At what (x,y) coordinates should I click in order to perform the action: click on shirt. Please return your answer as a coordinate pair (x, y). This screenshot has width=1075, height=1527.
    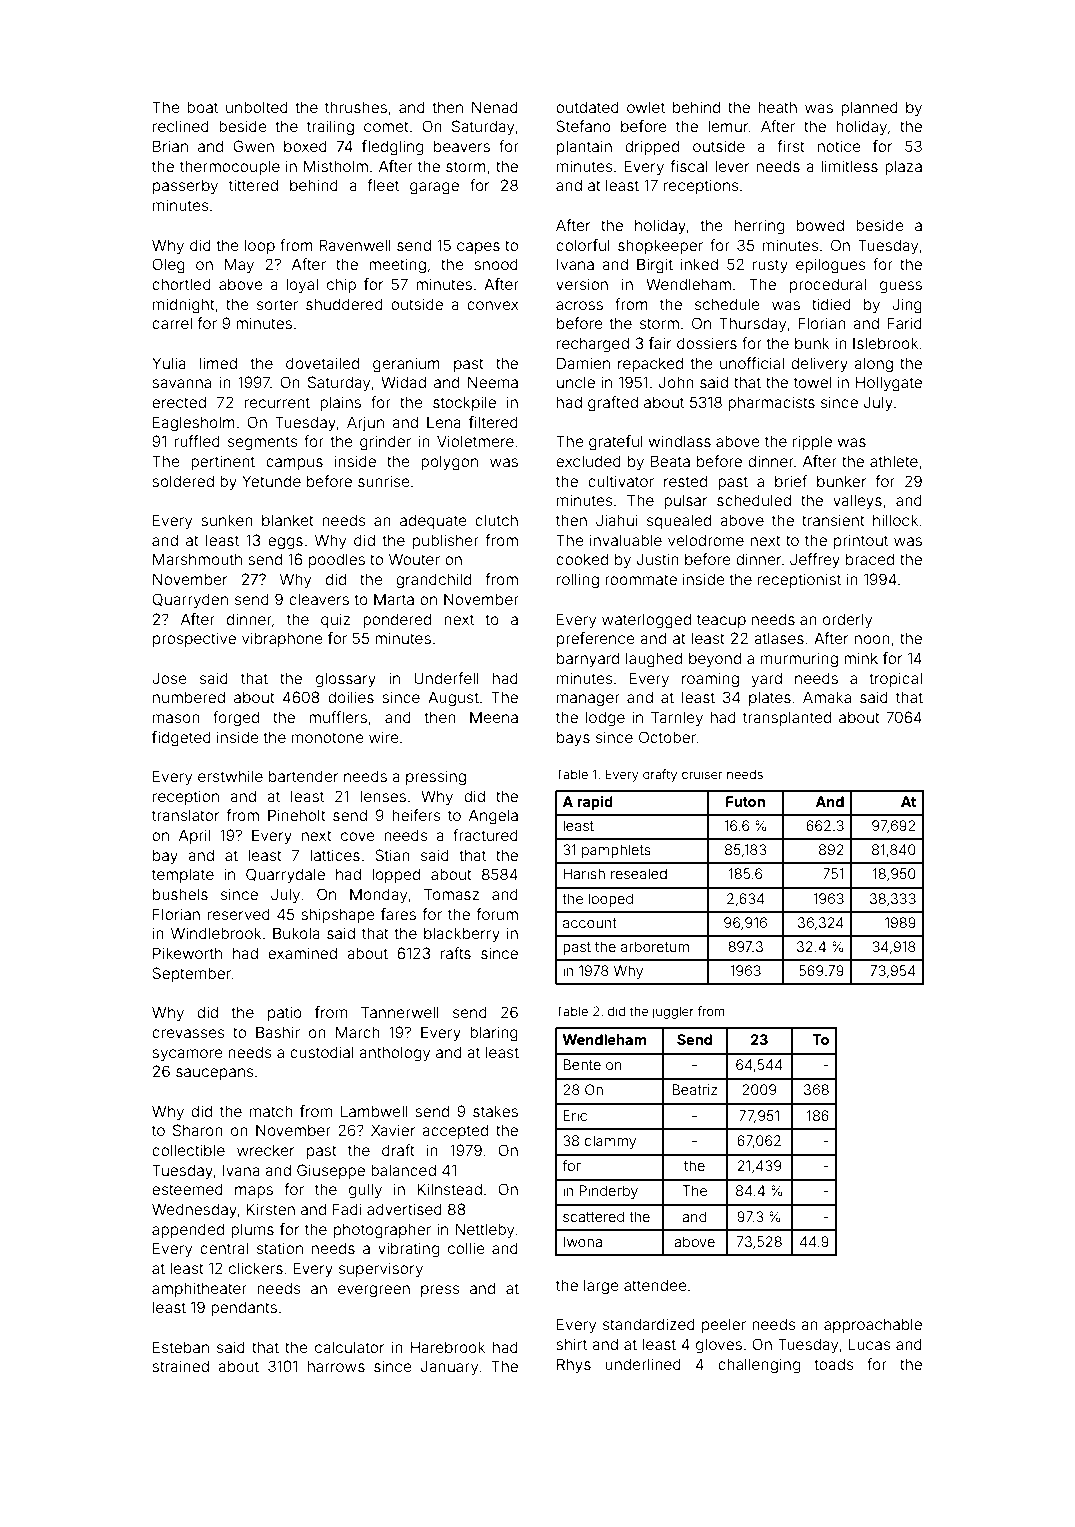
    Looking at the image, I should click on (571, 1344).
